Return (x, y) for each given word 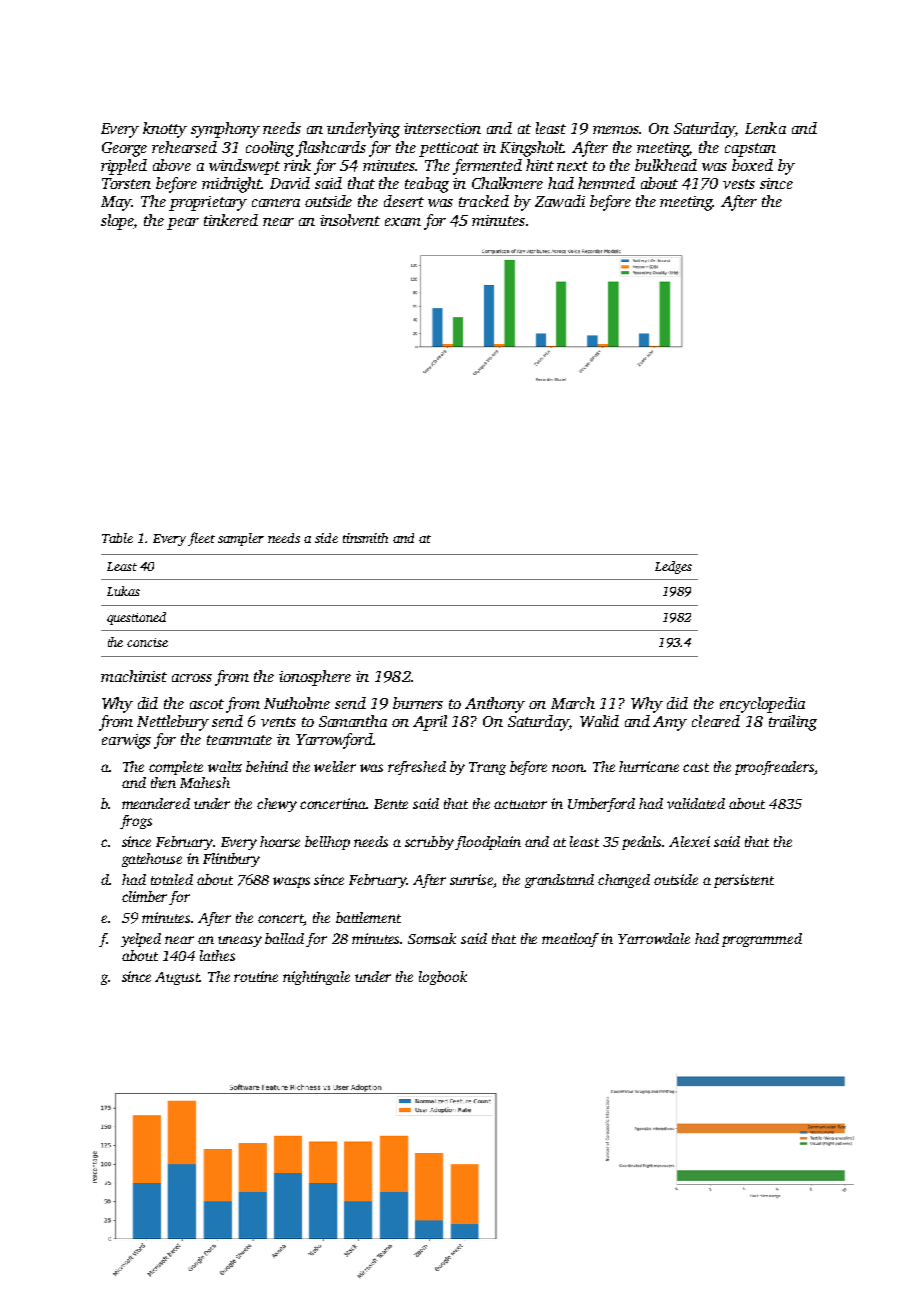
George (124, 149)
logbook (443, 978)
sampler (241, 539)
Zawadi (560, 201)
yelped (141, 940)
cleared (716, 721)
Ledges (673, 567)
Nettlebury (173, 723)
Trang (487, 768)
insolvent (350, 220)
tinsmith (365, 538)
